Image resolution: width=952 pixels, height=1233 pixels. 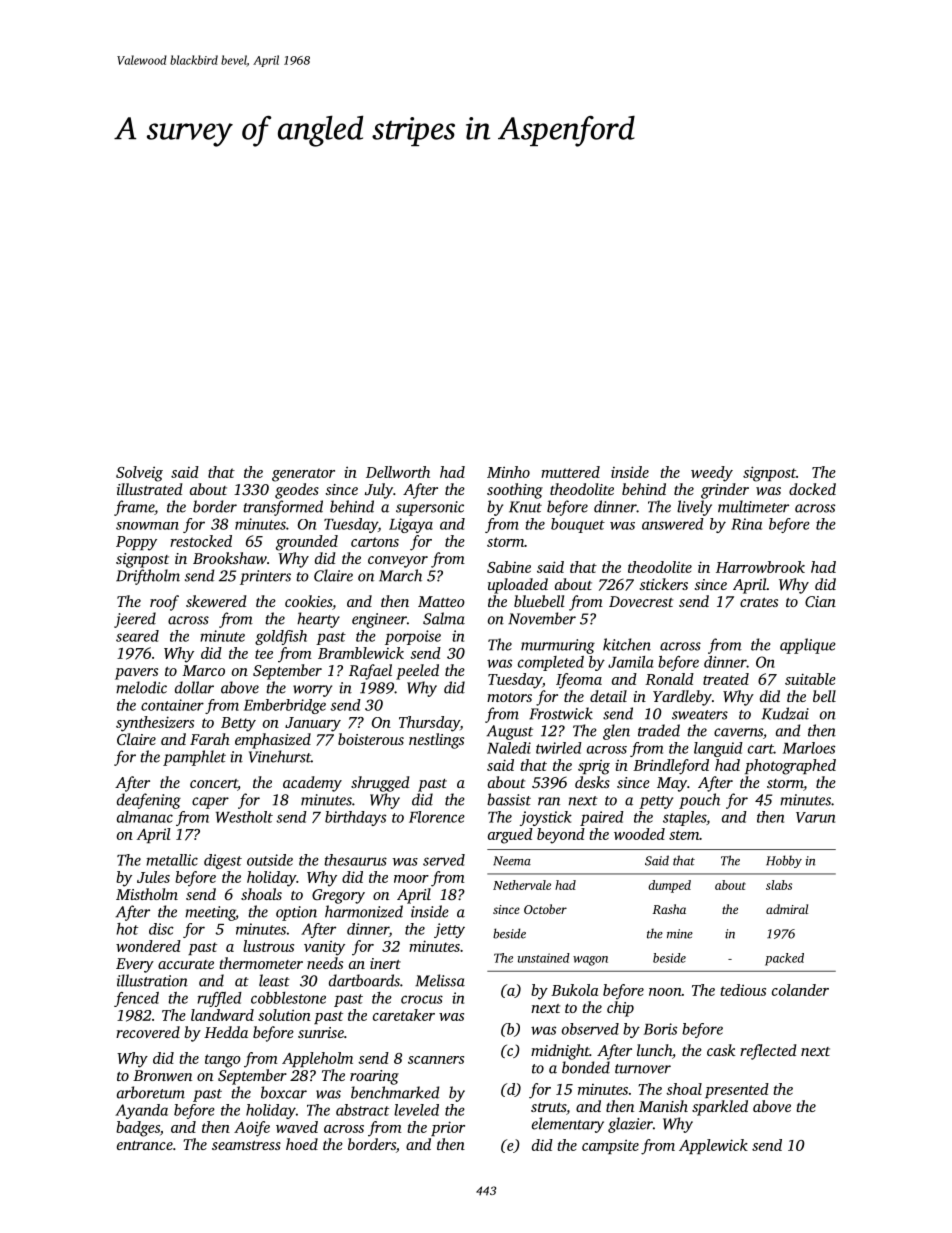 I want to click on Bramblewick, so click(x=361, y=653).
